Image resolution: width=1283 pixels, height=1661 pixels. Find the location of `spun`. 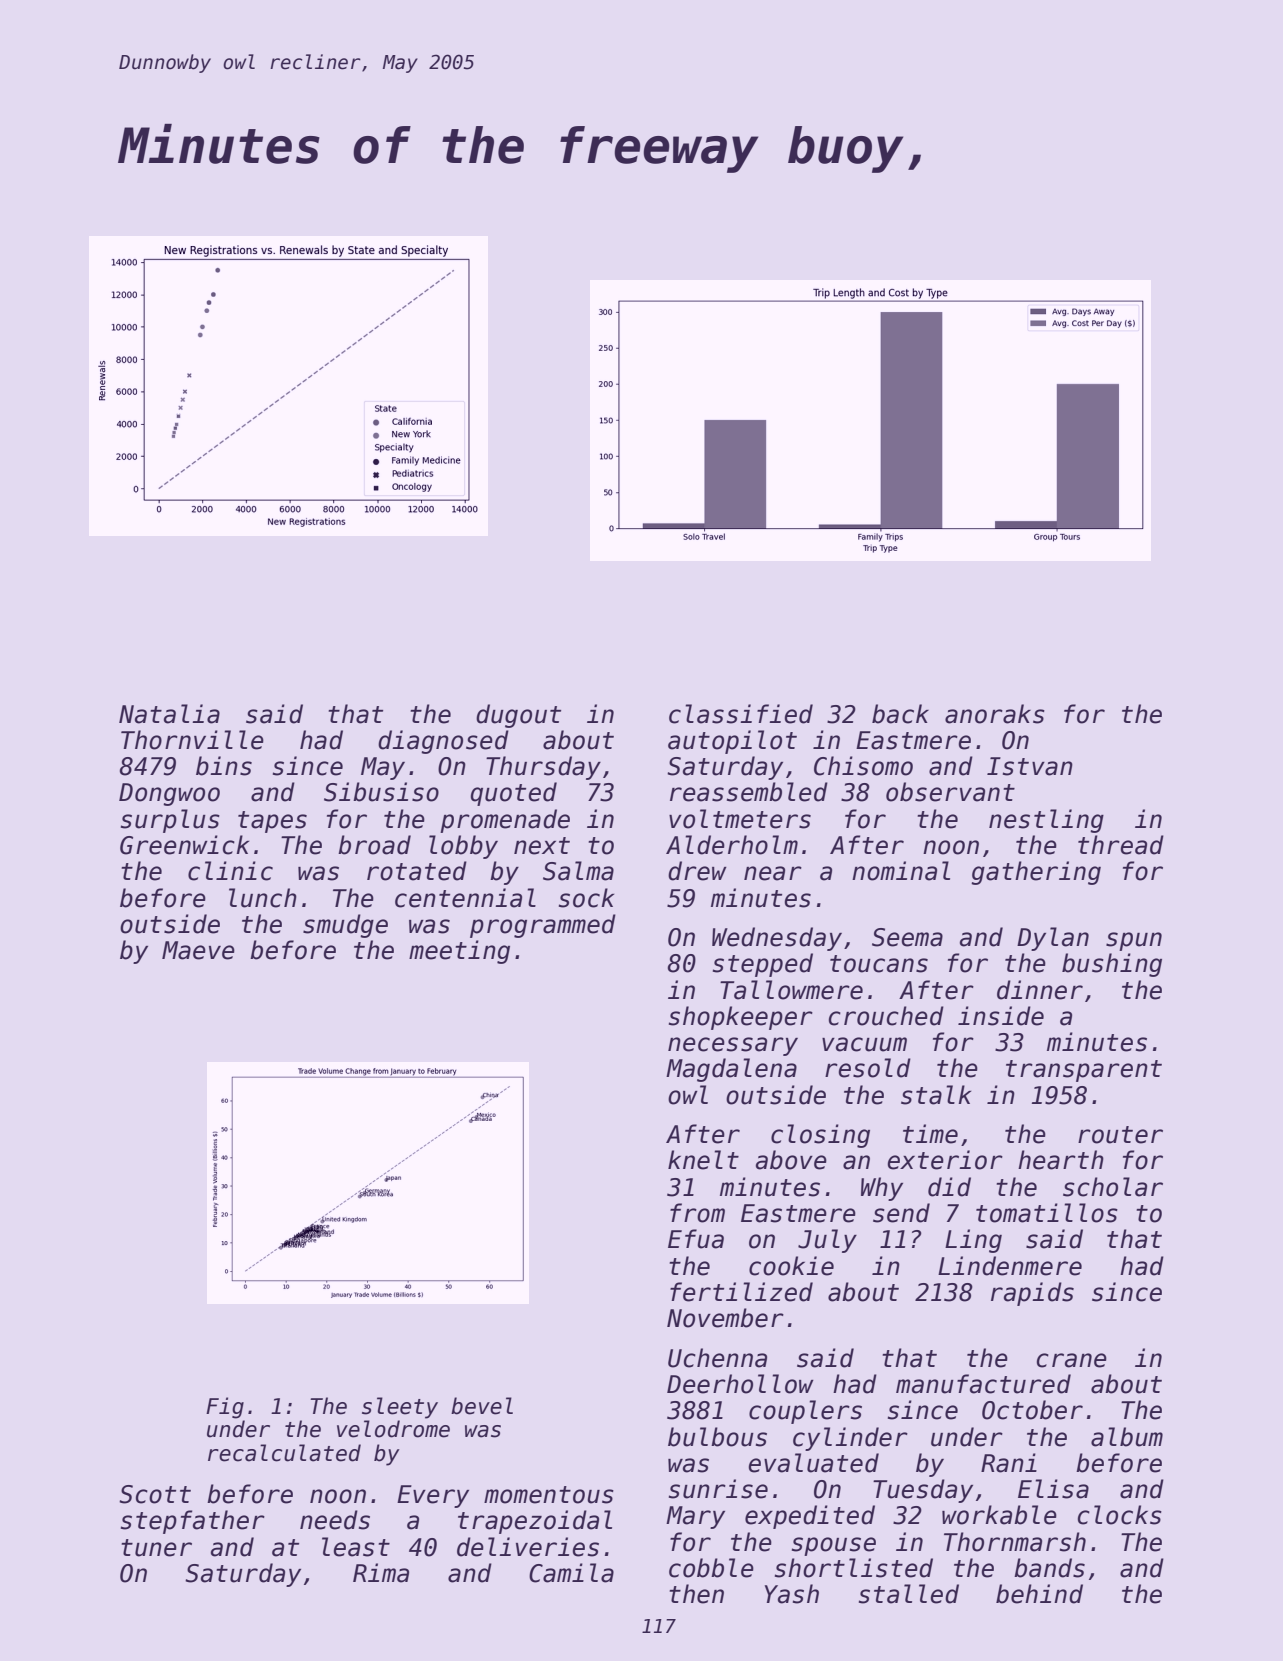

spun is located at coordinates (1134, 941).
